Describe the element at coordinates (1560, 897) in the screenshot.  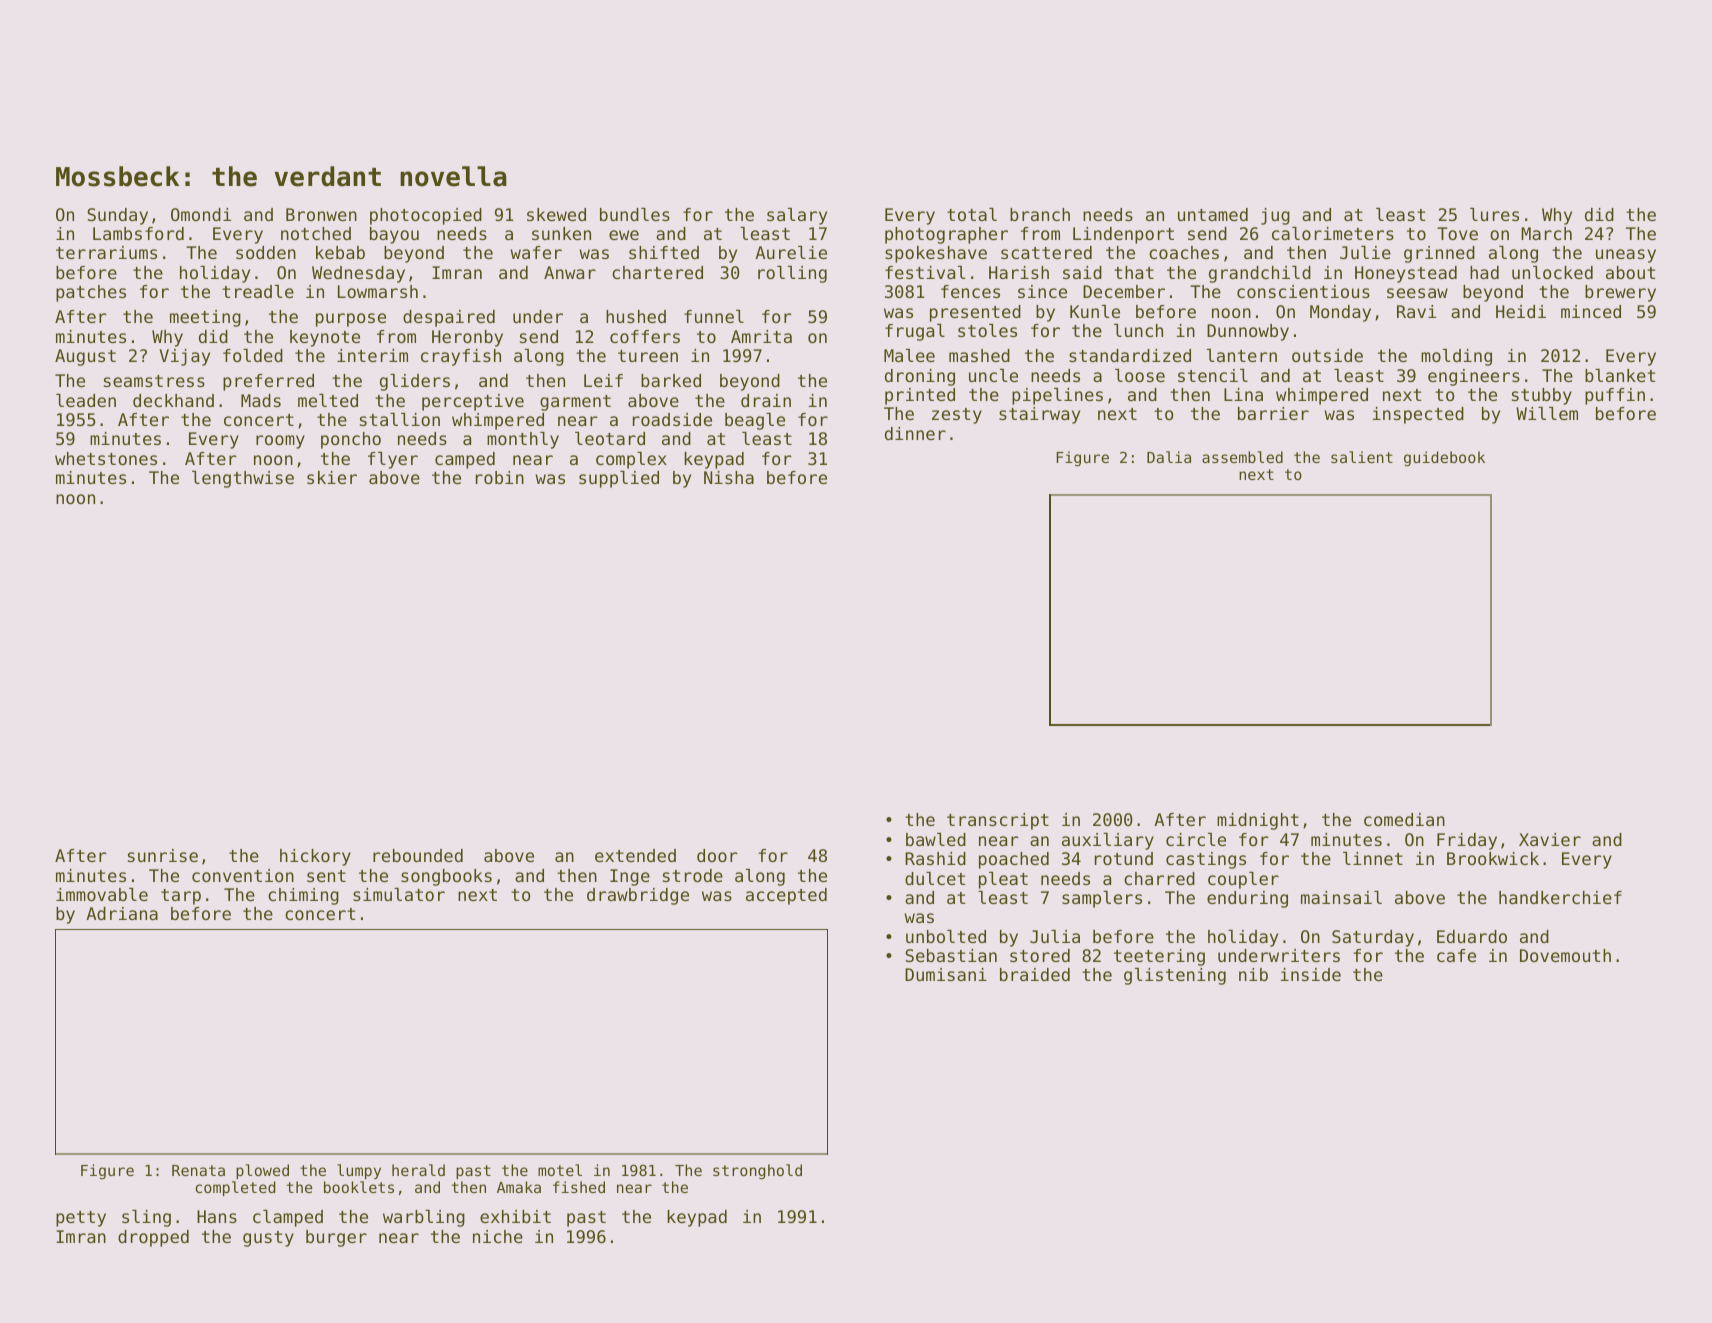
I see `handkerchief` at that location.
